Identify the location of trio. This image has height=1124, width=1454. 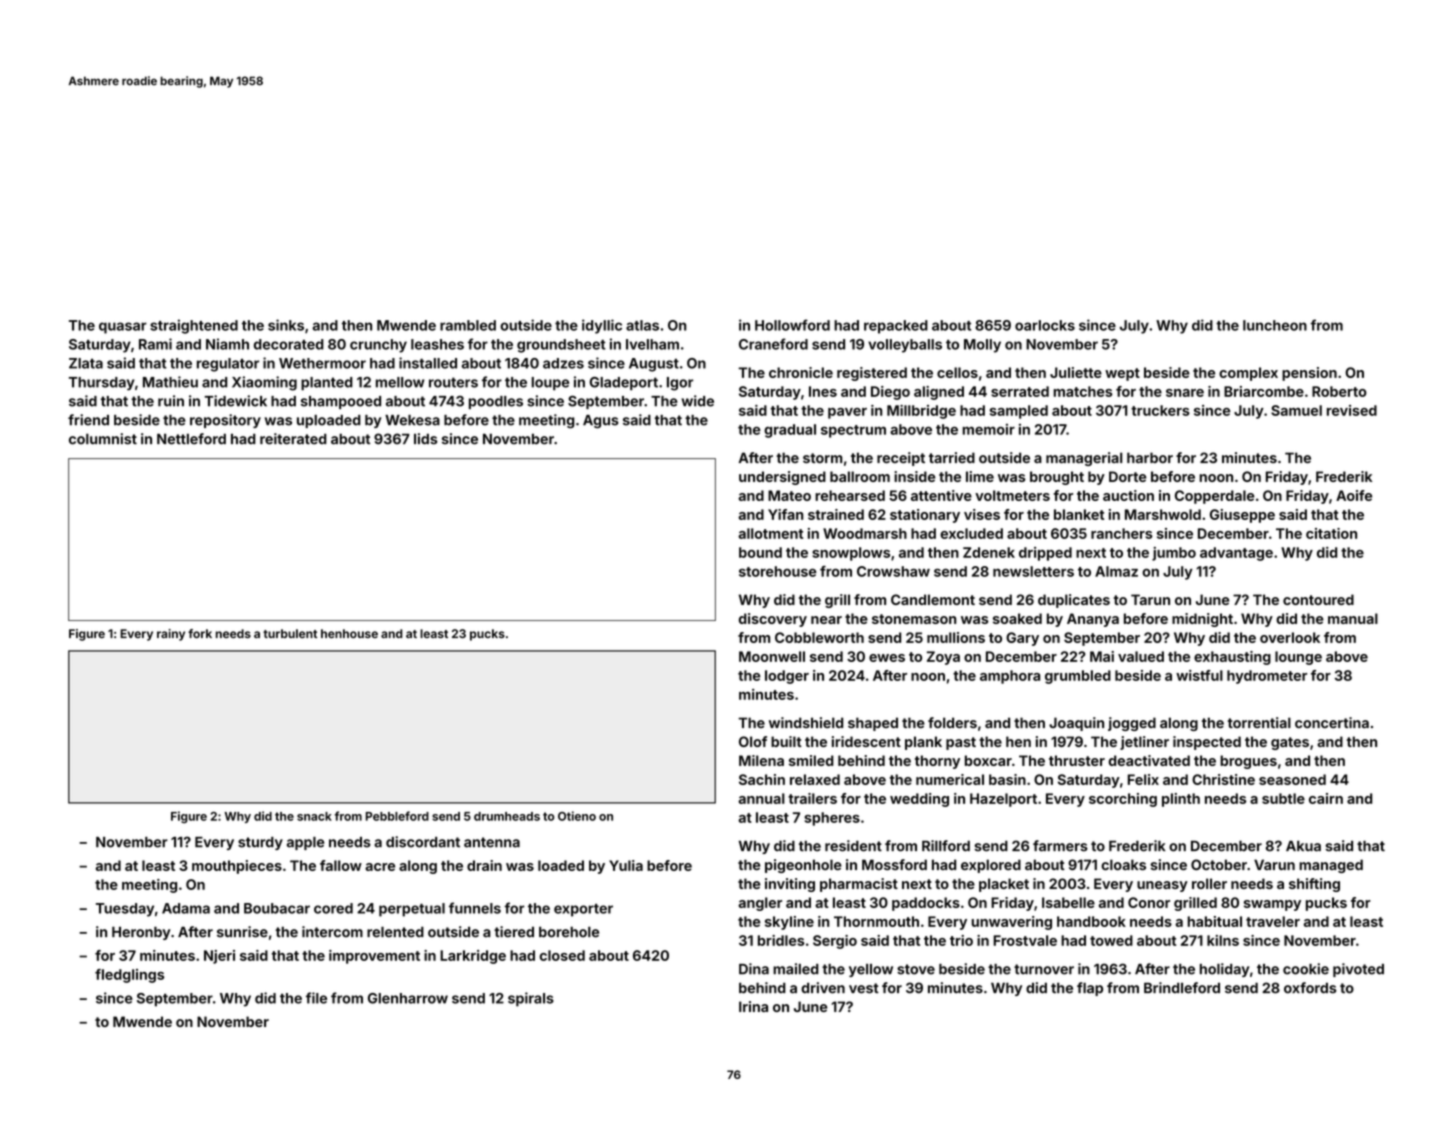
(961, 940).
